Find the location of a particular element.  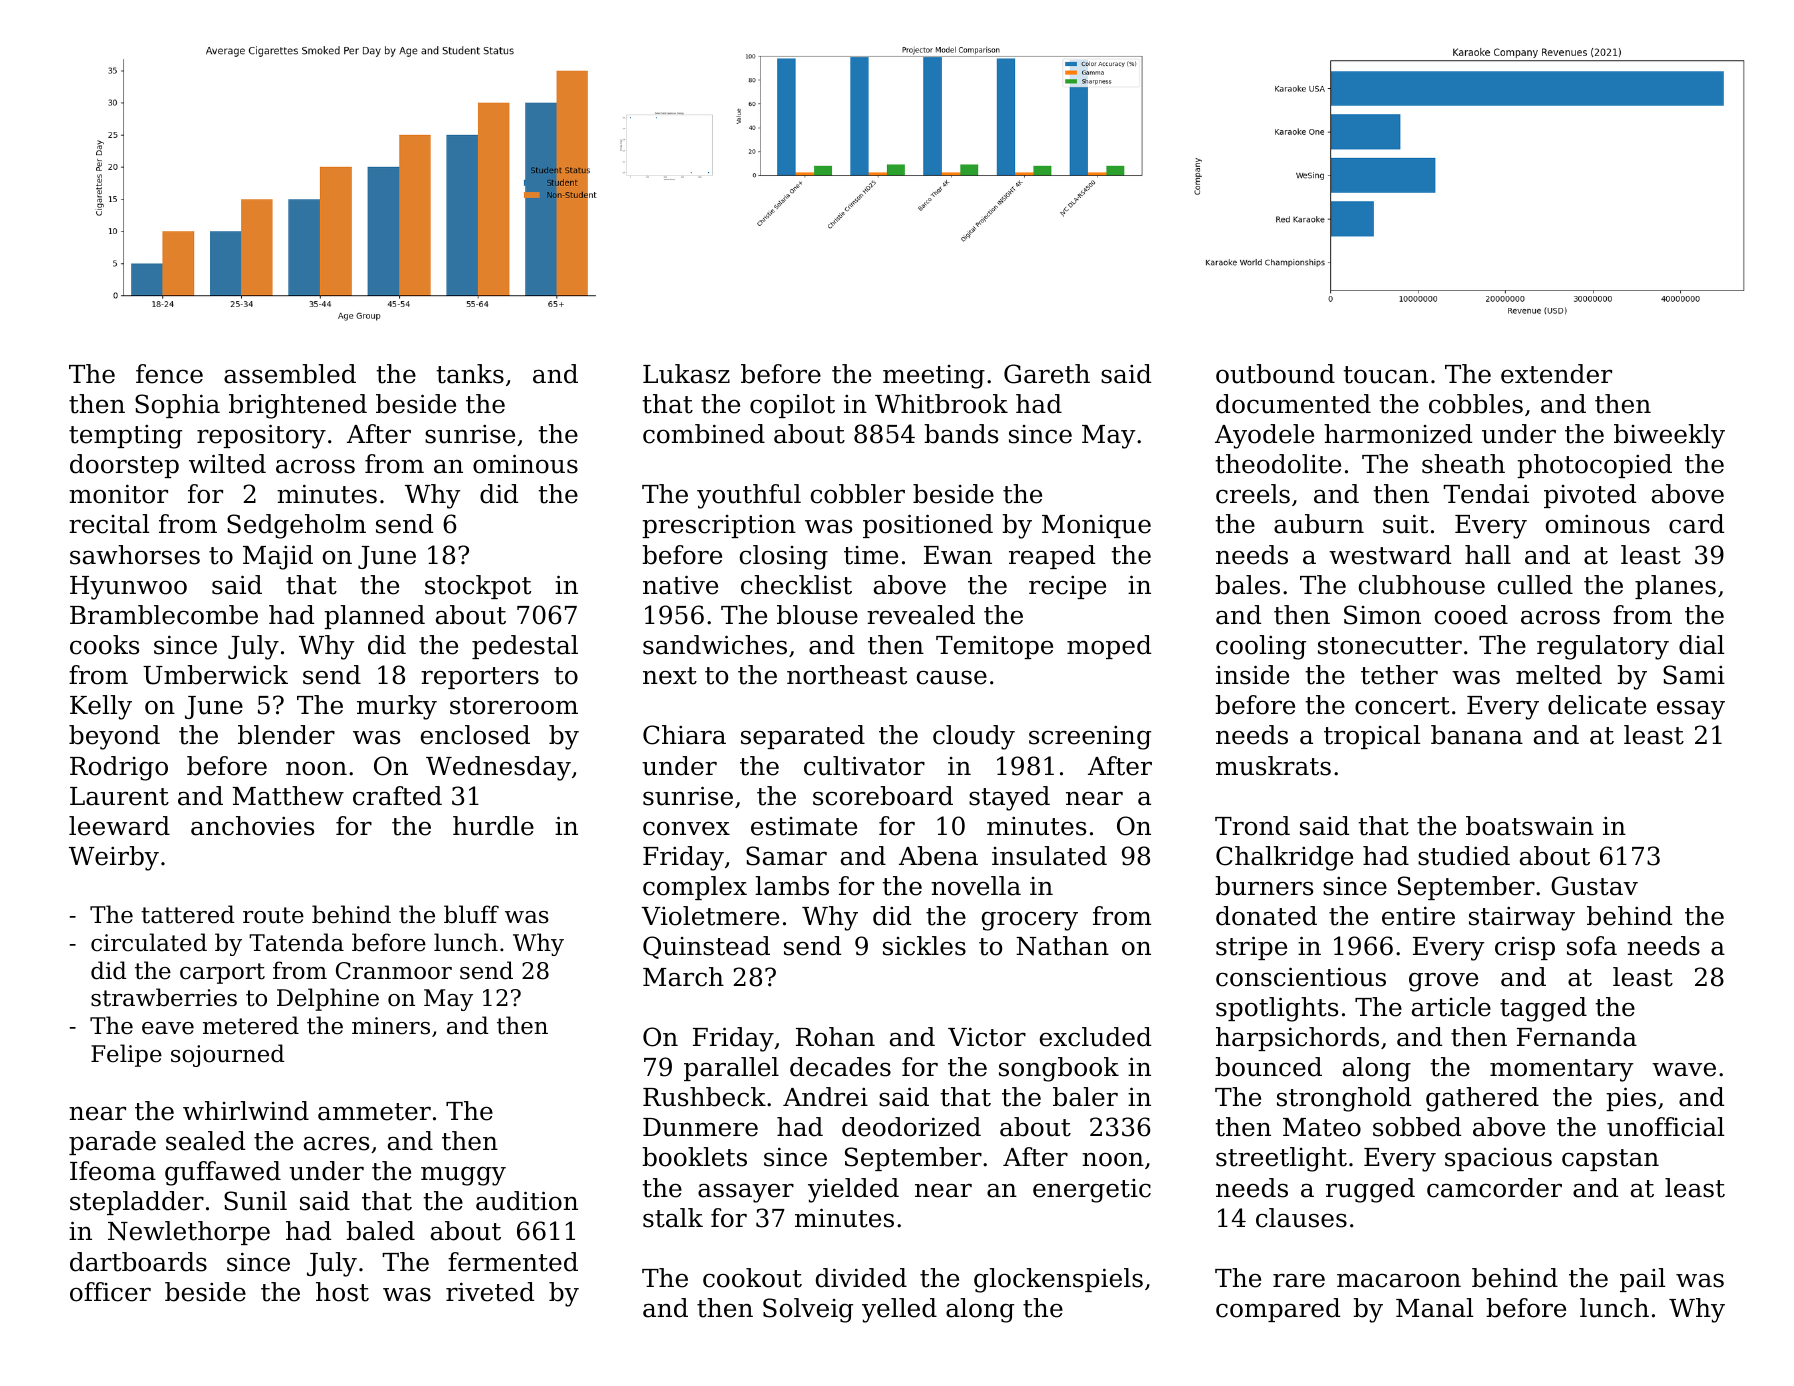

culled is located at coordinates (1535, 585).
